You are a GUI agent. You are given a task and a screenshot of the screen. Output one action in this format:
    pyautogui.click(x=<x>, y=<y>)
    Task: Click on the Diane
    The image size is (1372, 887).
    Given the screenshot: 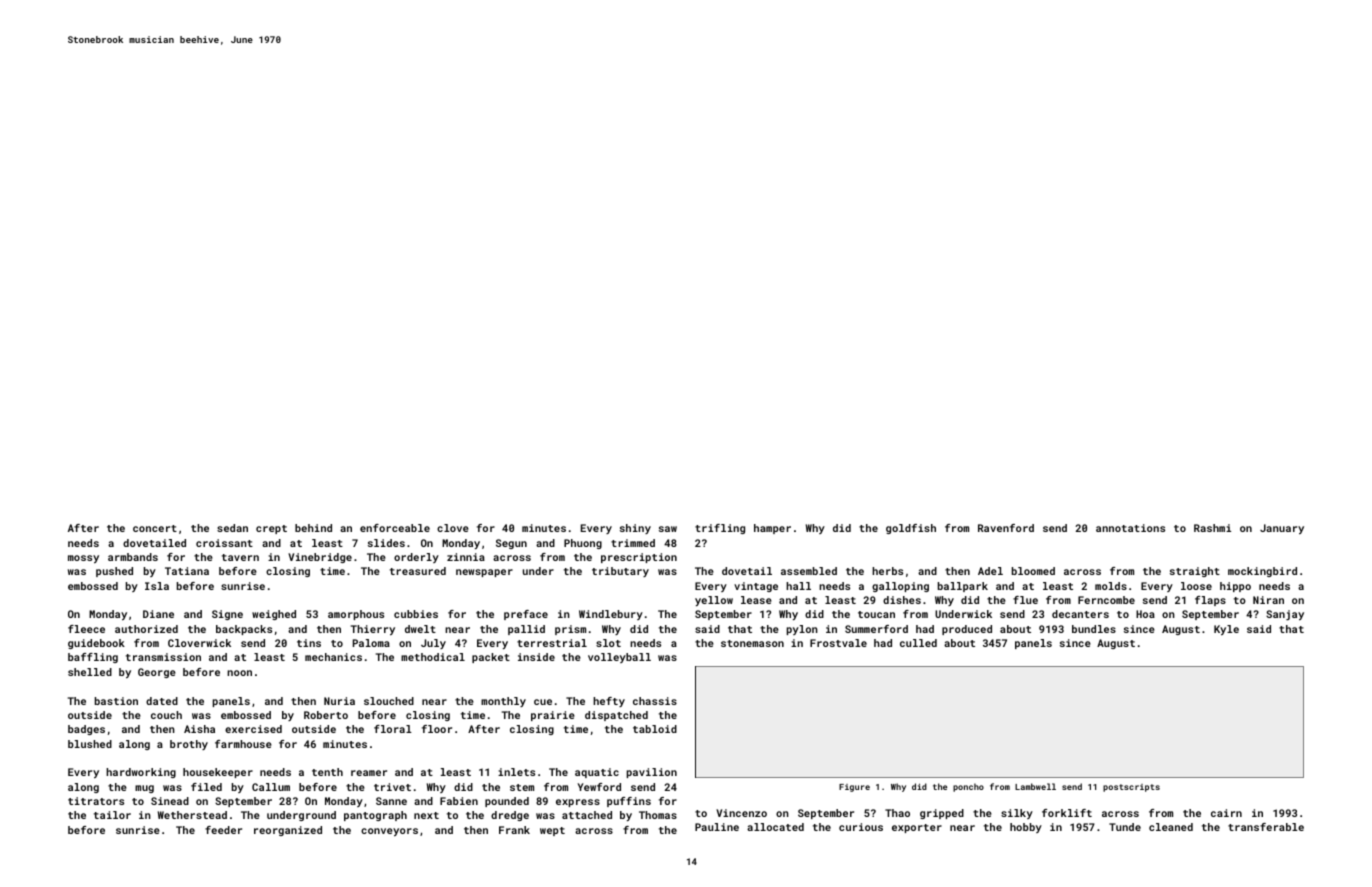 What is the action you would take?
    pyautogui.click(x=158, y=614)
